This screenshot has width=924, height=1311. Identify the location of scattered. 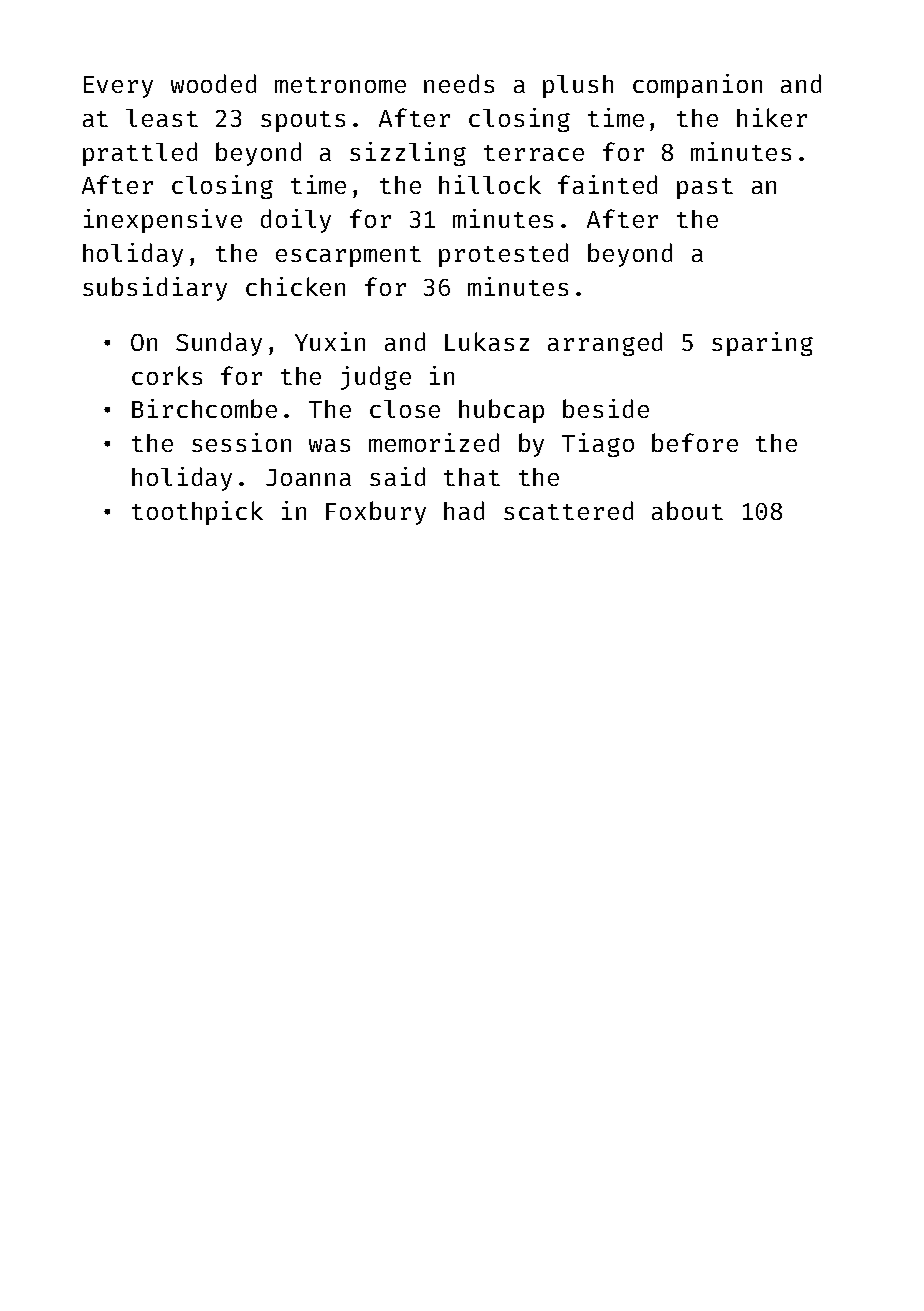
(568, 510).
